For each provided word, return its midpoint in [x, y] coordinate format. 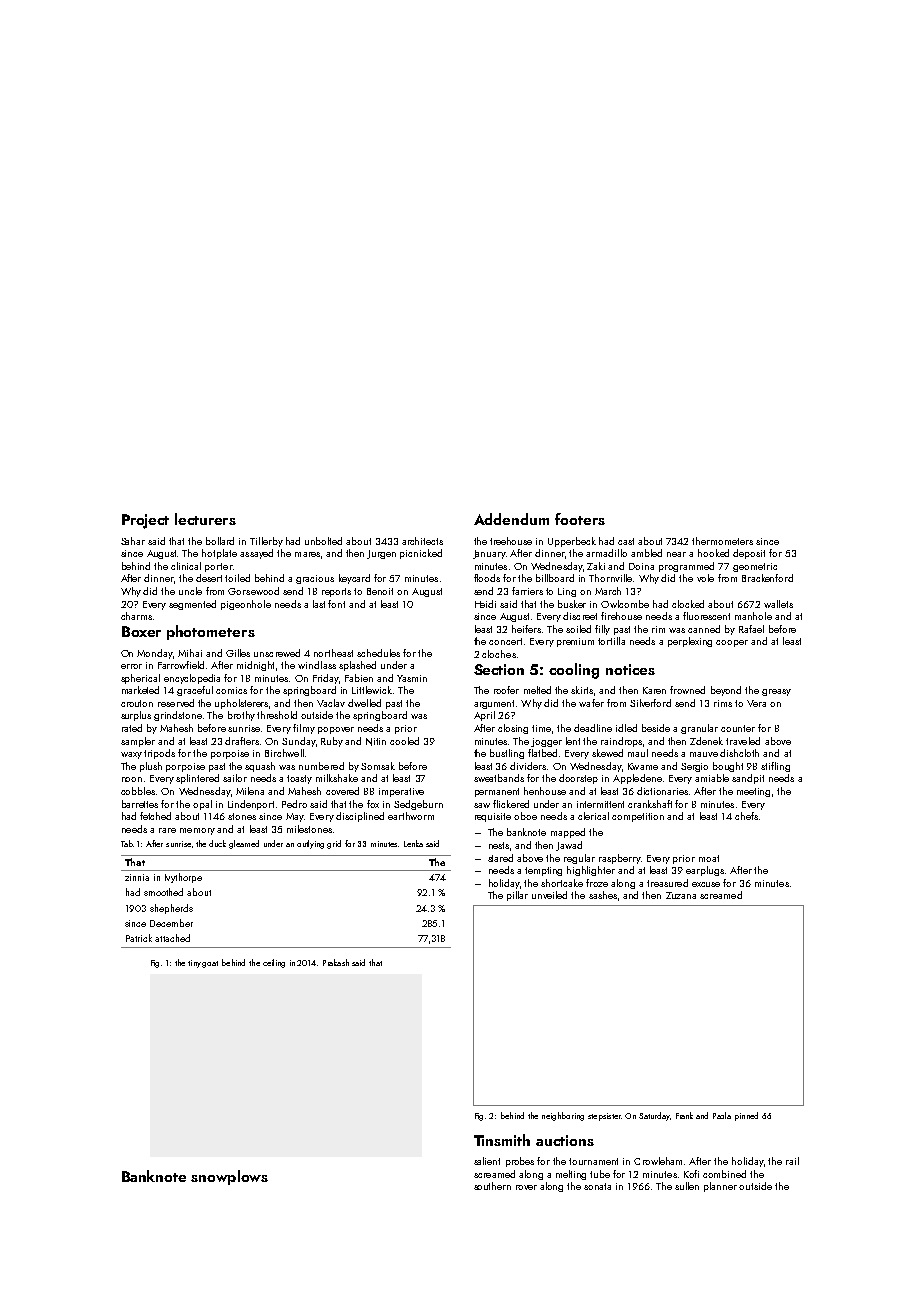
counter [738, 728]
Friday [326, 679]
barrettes [140, 804]
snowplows [229, 1177]
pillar [517, 896]
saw [482, 805]
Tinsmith [502, 1140]
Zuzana [681, 895]
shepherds [171, 909]
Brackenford [767, 578]
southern [492, 1186]
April [484, 716]
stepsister [604, 1117]
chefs [746, 816]
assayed [256, 554]
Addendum [511, 519]
